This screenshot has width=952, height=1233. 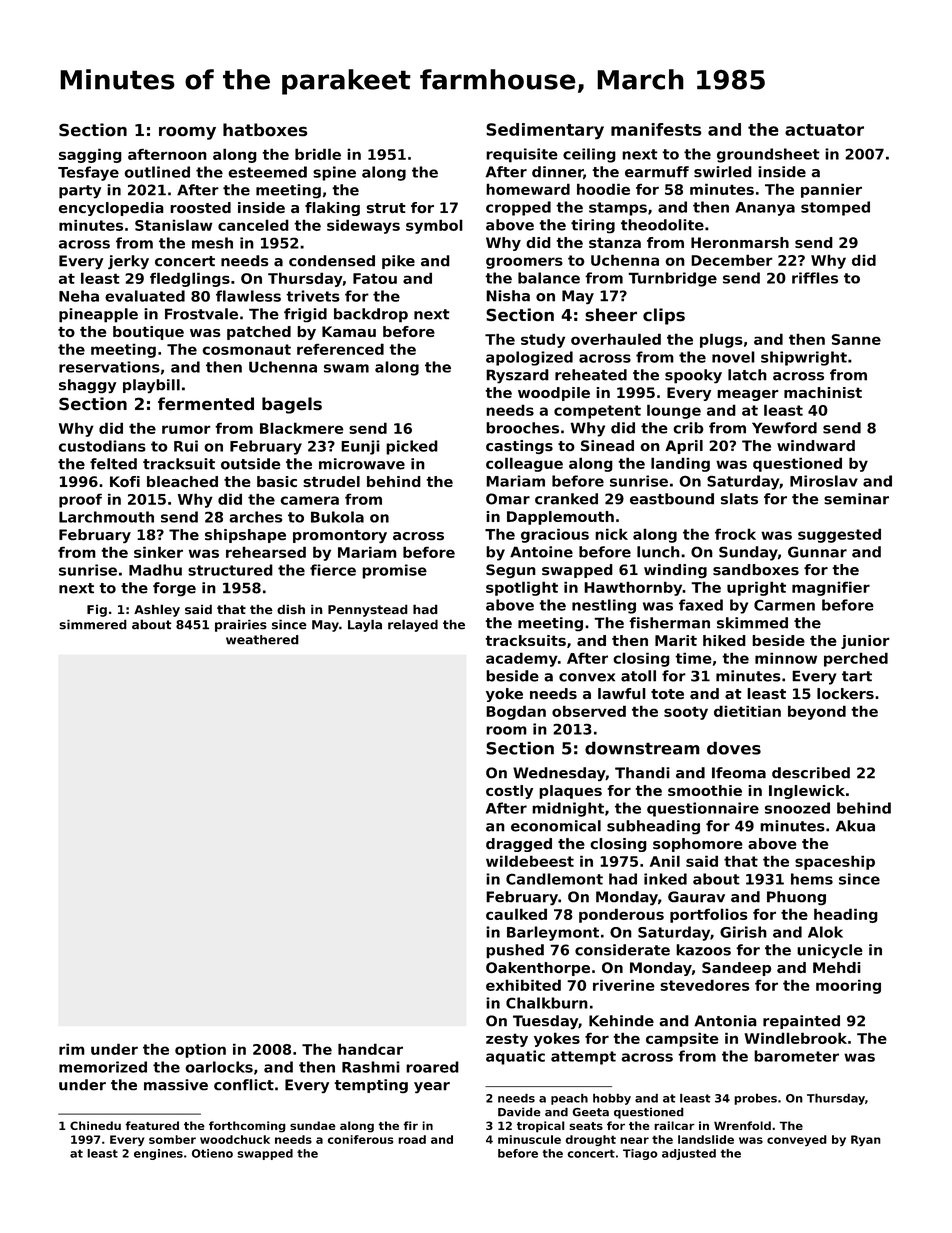 I want to click on costly, so click(x=509, y=792).
